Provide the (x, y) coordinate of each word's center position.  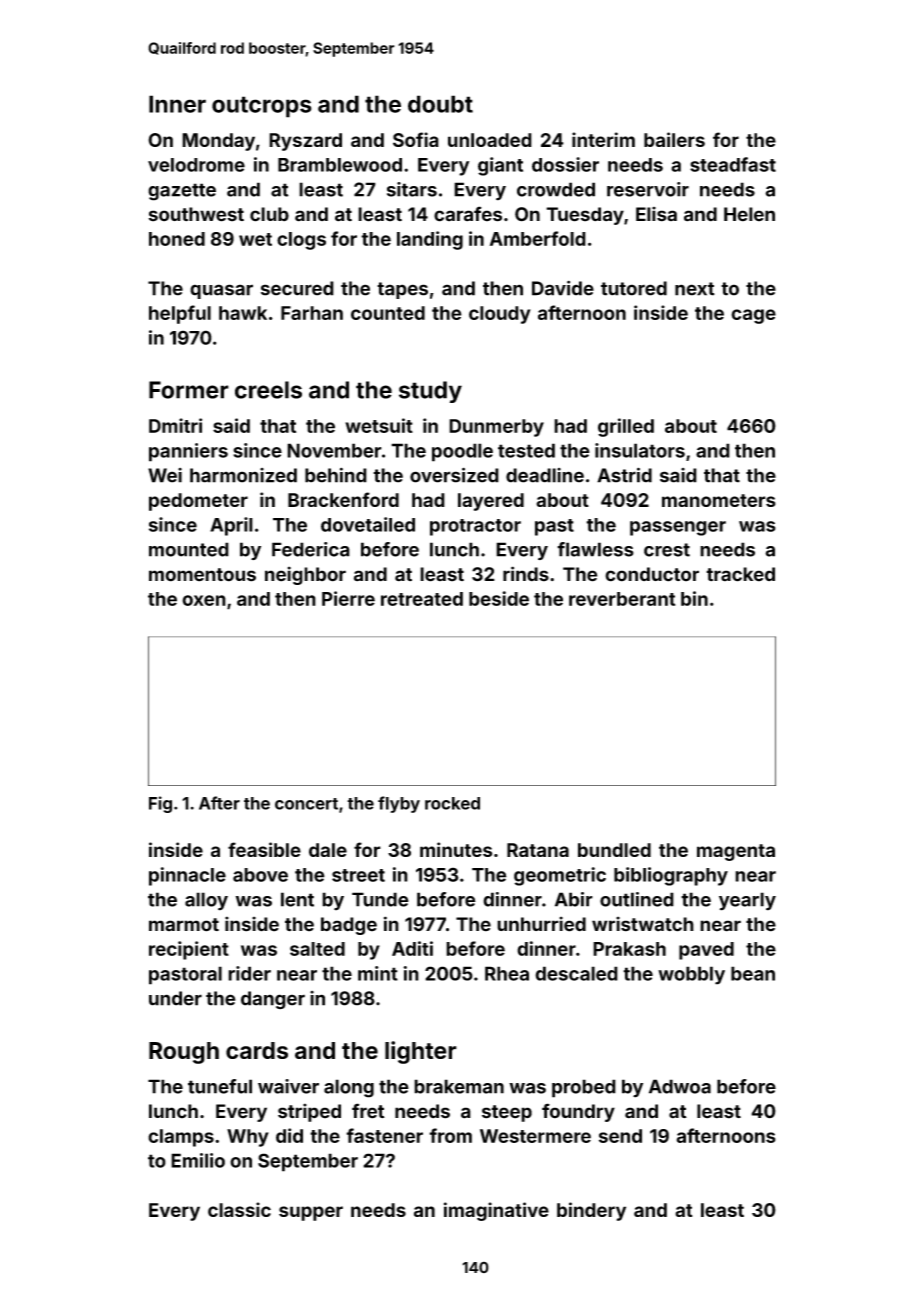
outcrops (262, 107)
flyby (399, 804)
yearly (747, 901)
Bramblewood (340, 165)
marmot (184, 925)
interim (603, 139)
